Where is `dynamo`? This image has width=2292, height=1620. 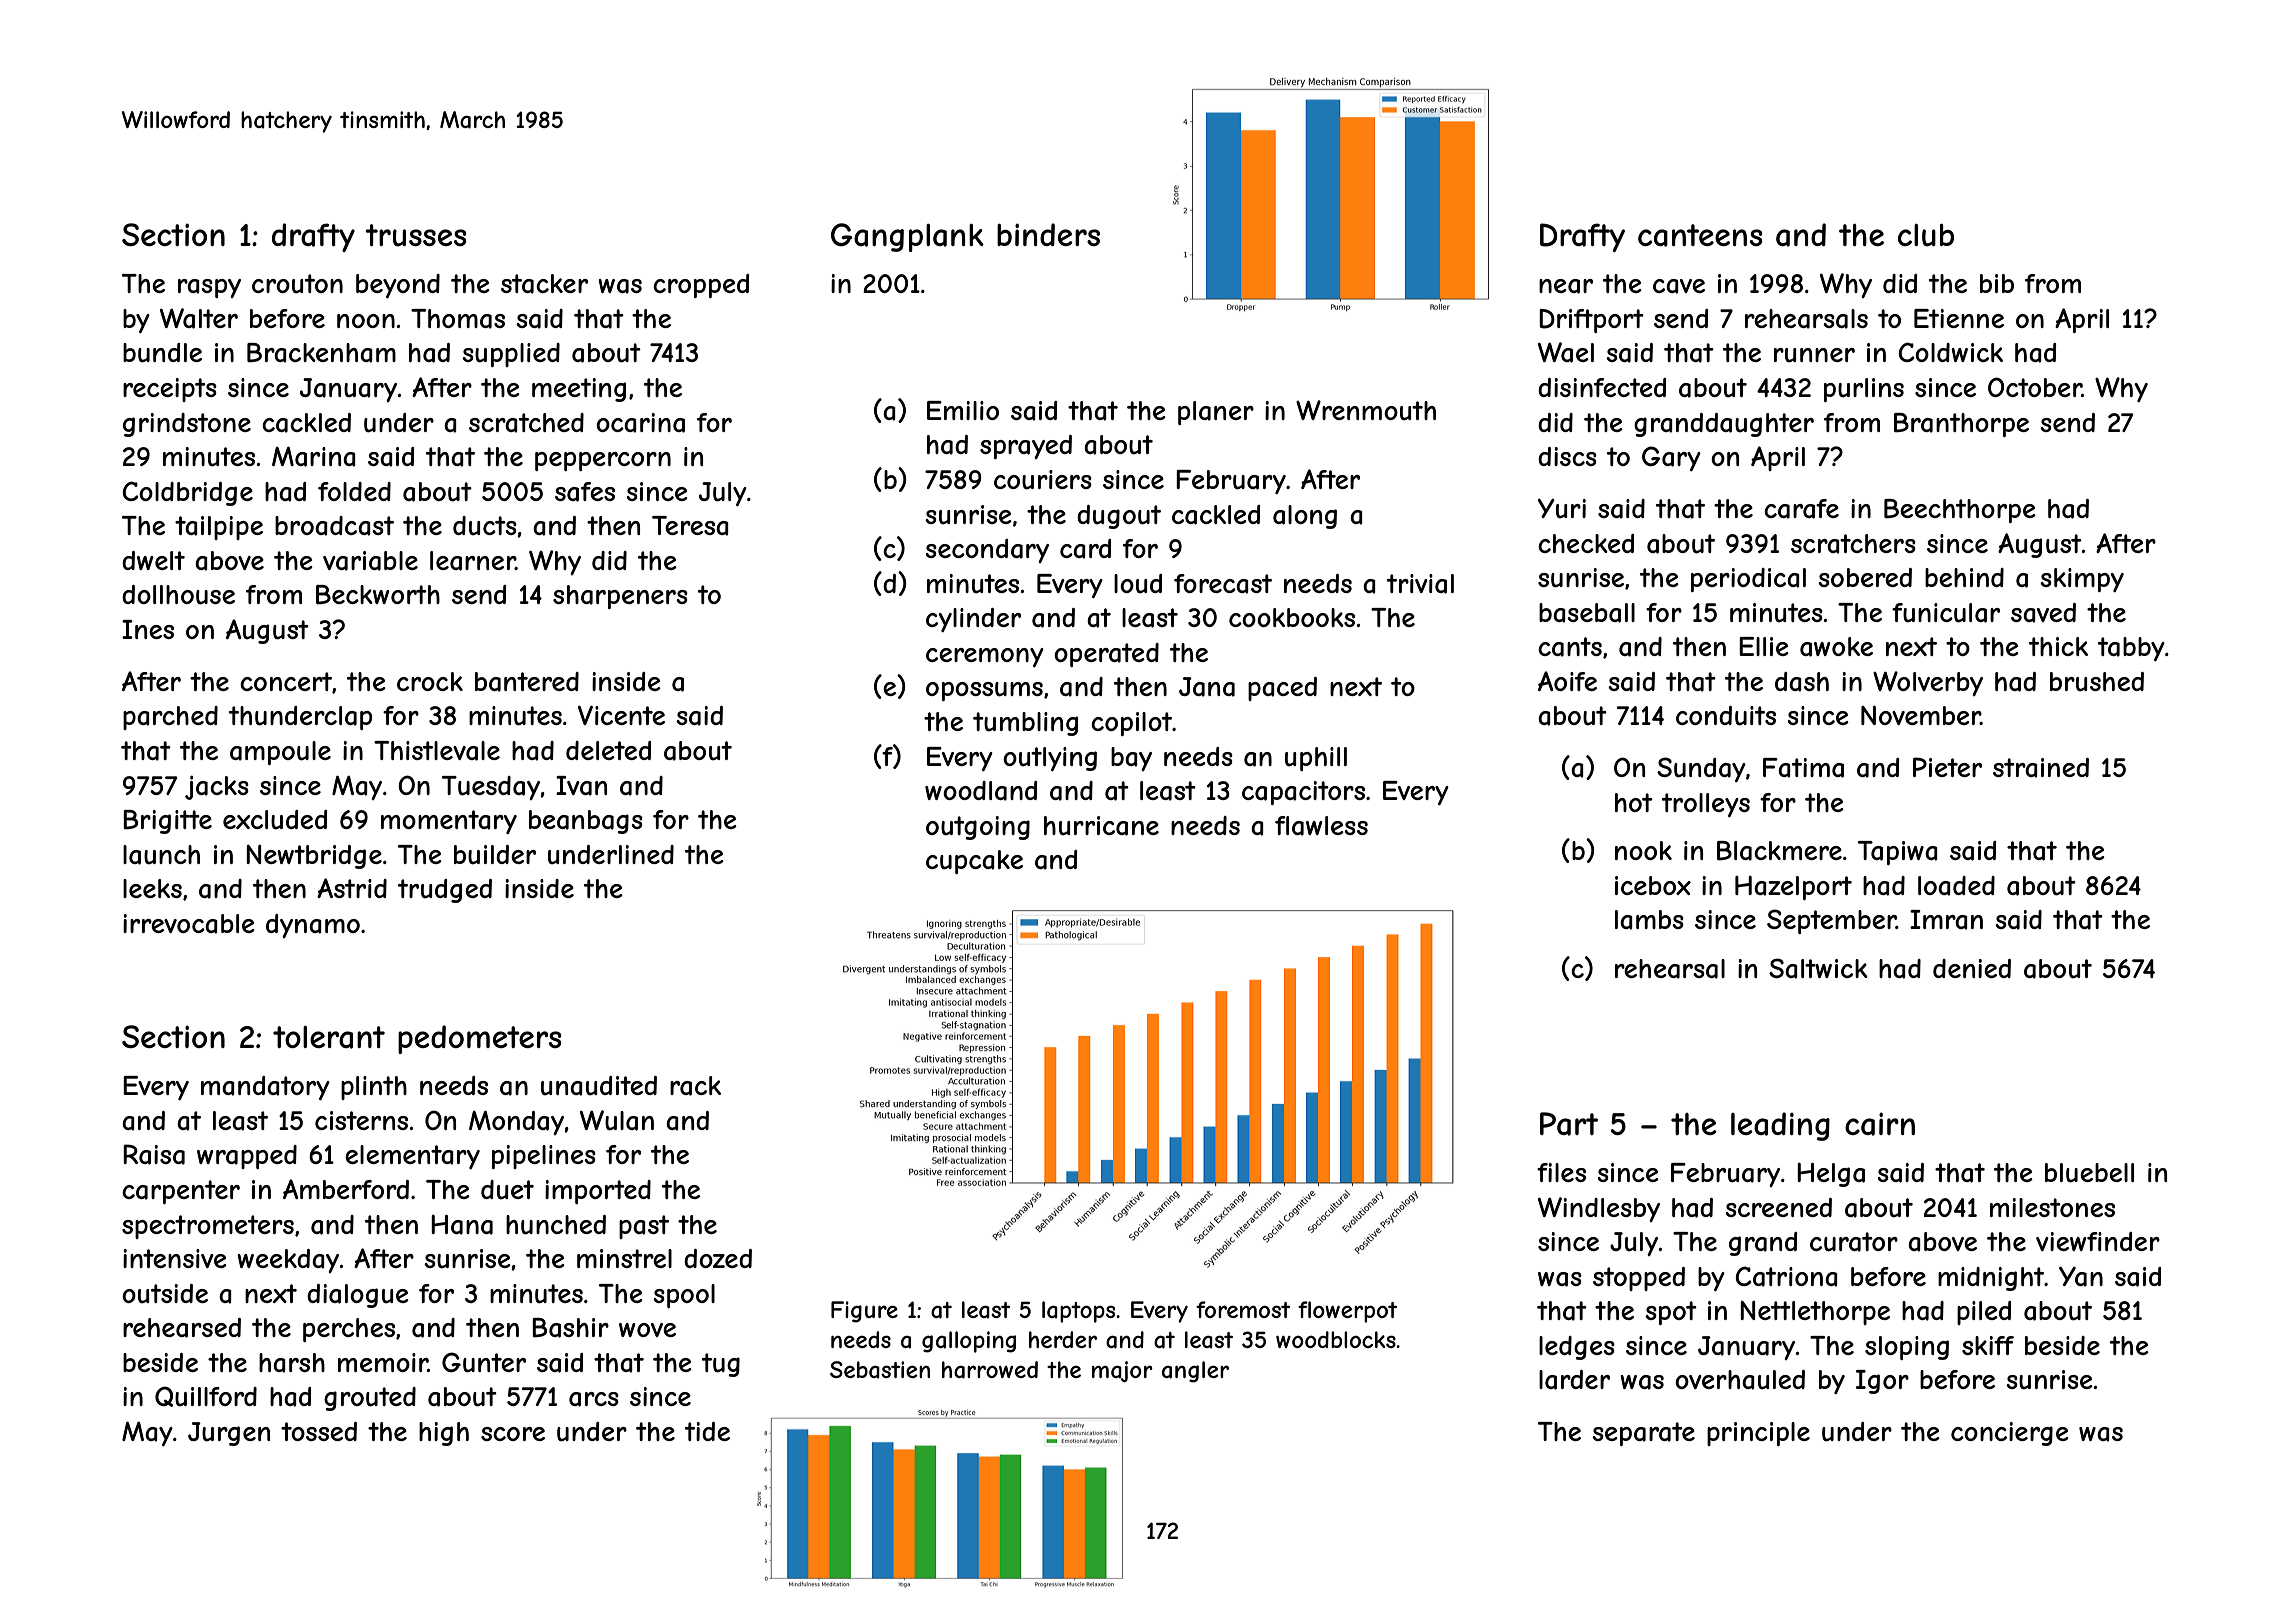 dynamo is located at coordinates (313, 926).
